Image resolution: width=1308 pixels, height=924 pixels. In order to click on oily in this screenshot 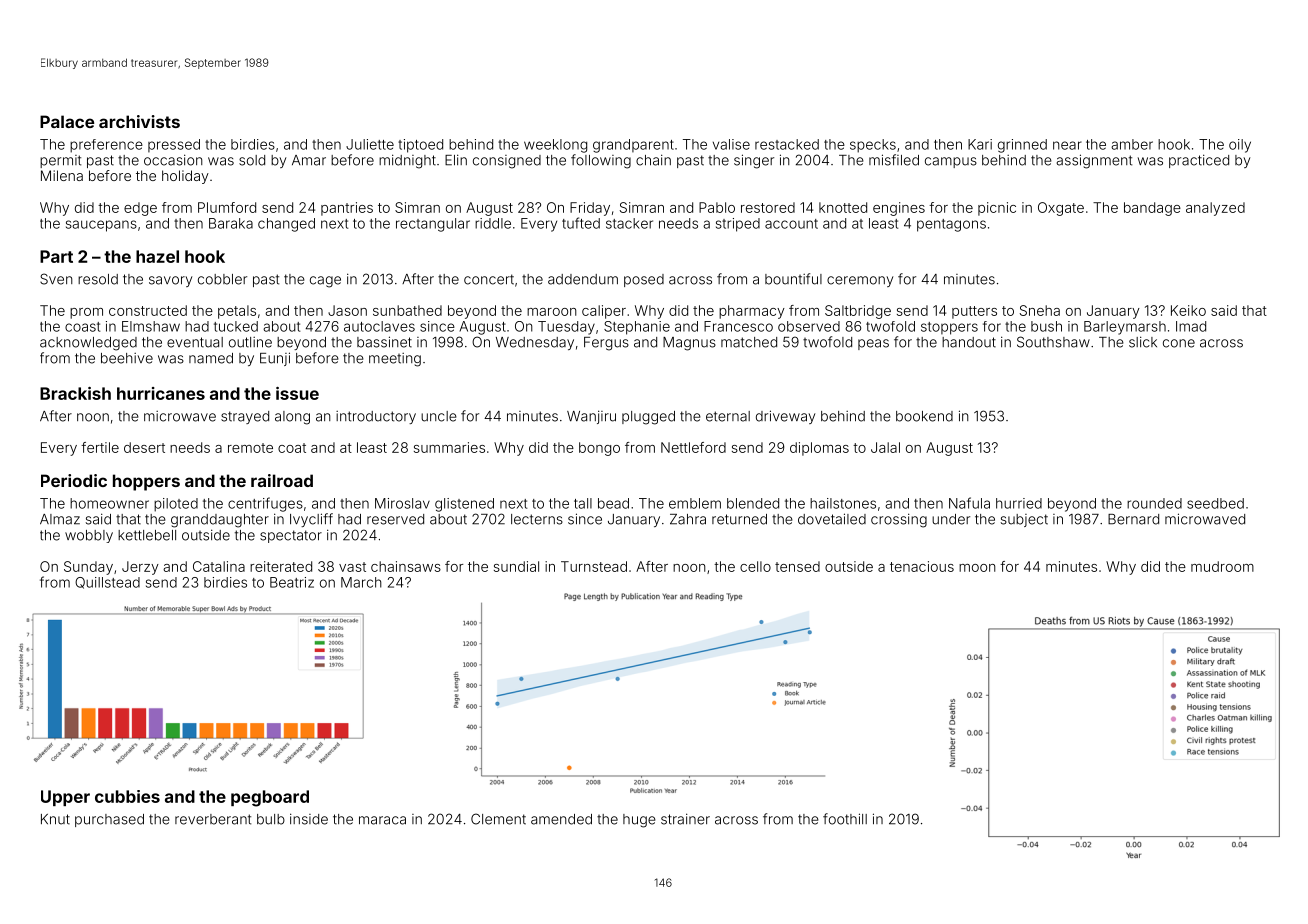, I will do `click(1240, 146)`.
